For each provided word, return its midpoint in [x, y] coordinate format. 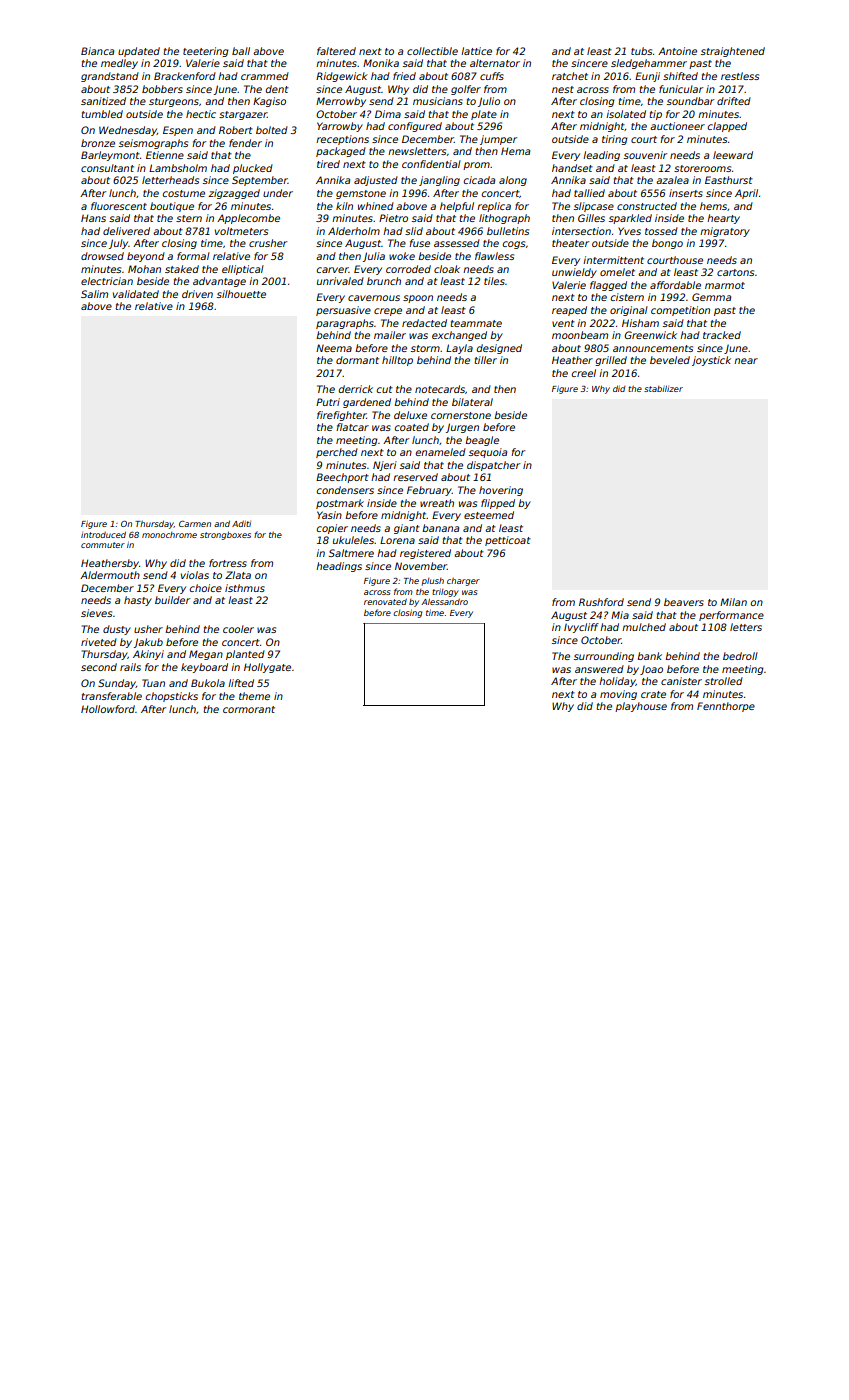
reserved [415, 477]
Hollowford [108, 709]
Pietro [393, 218]
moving [618, 695]
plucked [253, 169]
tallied [589, 193]
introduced [103, 534]
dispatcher [493, 466]
